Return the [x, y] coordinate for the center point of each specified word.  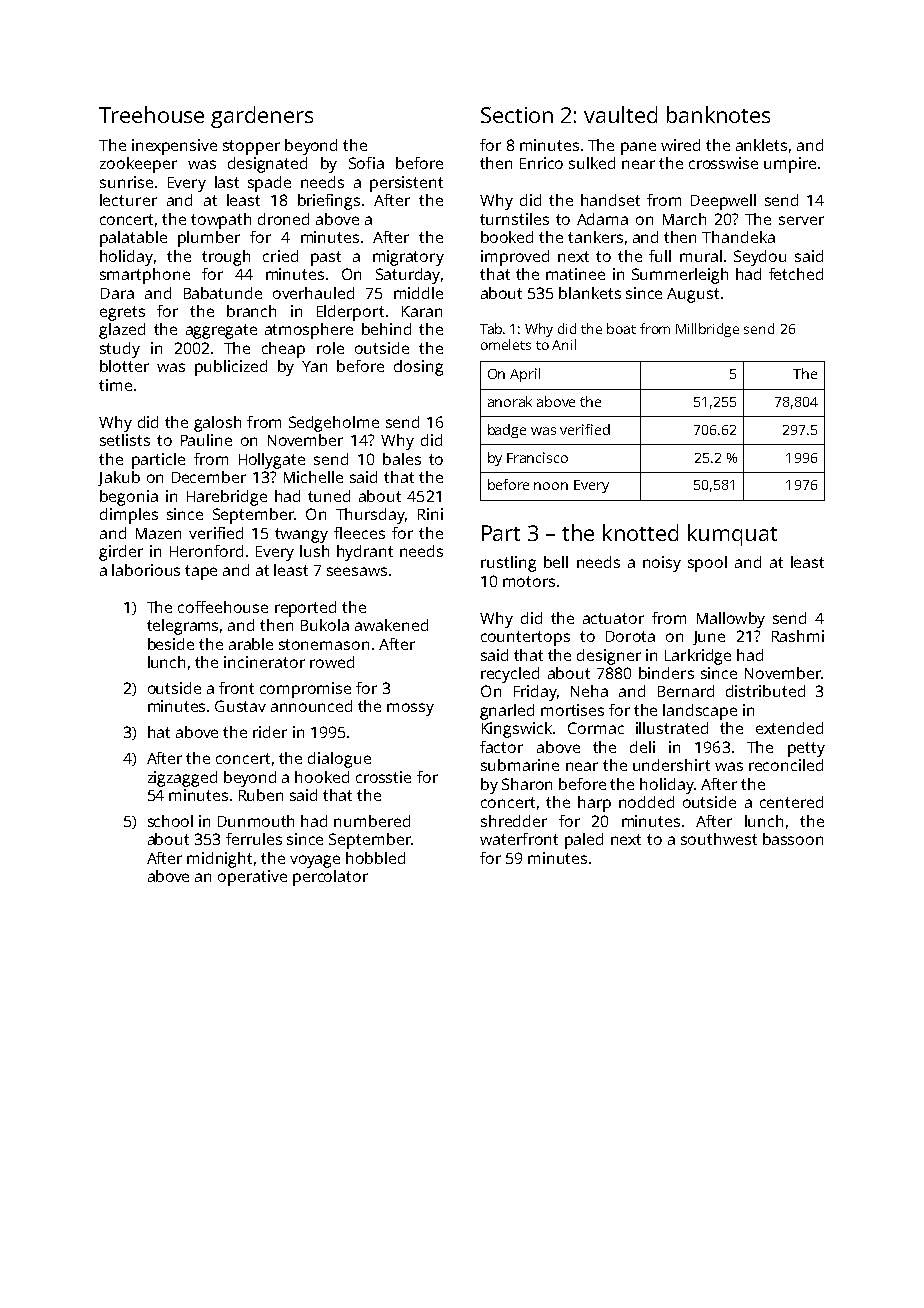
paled [584, 841]
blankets [590, 293]
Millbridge [707, 330]
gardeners [262, 117]
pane [638, 148]
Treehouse [151, 114]
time [115, 385]
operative [252, 878]
